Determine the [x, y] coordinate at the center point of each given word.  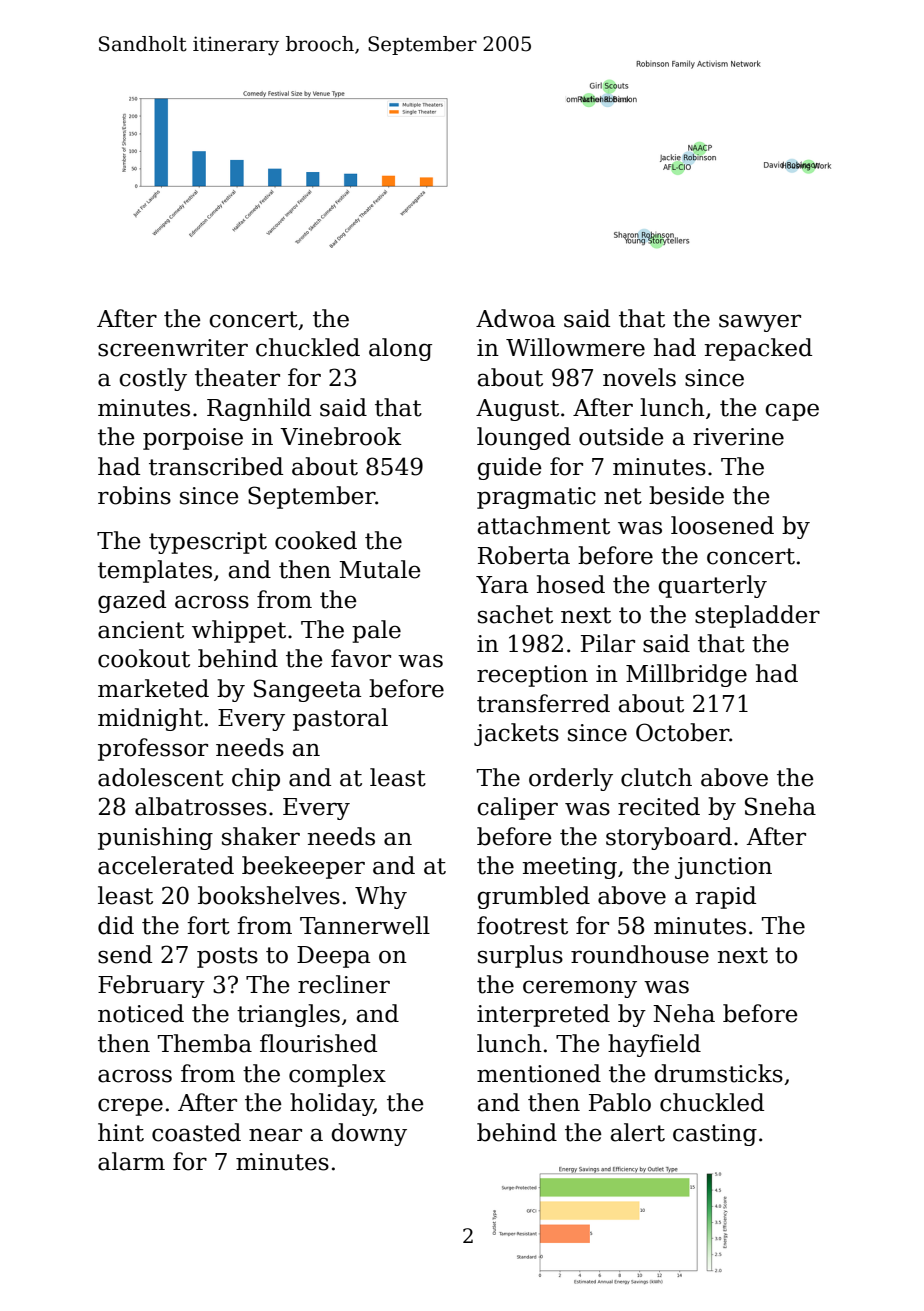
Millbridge [686, 675]
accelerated [166, 865]
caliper [517, 808]
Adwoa [515, 318]
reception [532, 676]
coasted [196, 1132]
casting [715, 1135]
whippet [239, 631]
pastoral [340, 719]
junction [723, 868]
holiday [332, 1104]
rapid [726, 897]
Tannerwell [365, 925]
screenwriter [173, 348]
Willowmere [575, 347]
